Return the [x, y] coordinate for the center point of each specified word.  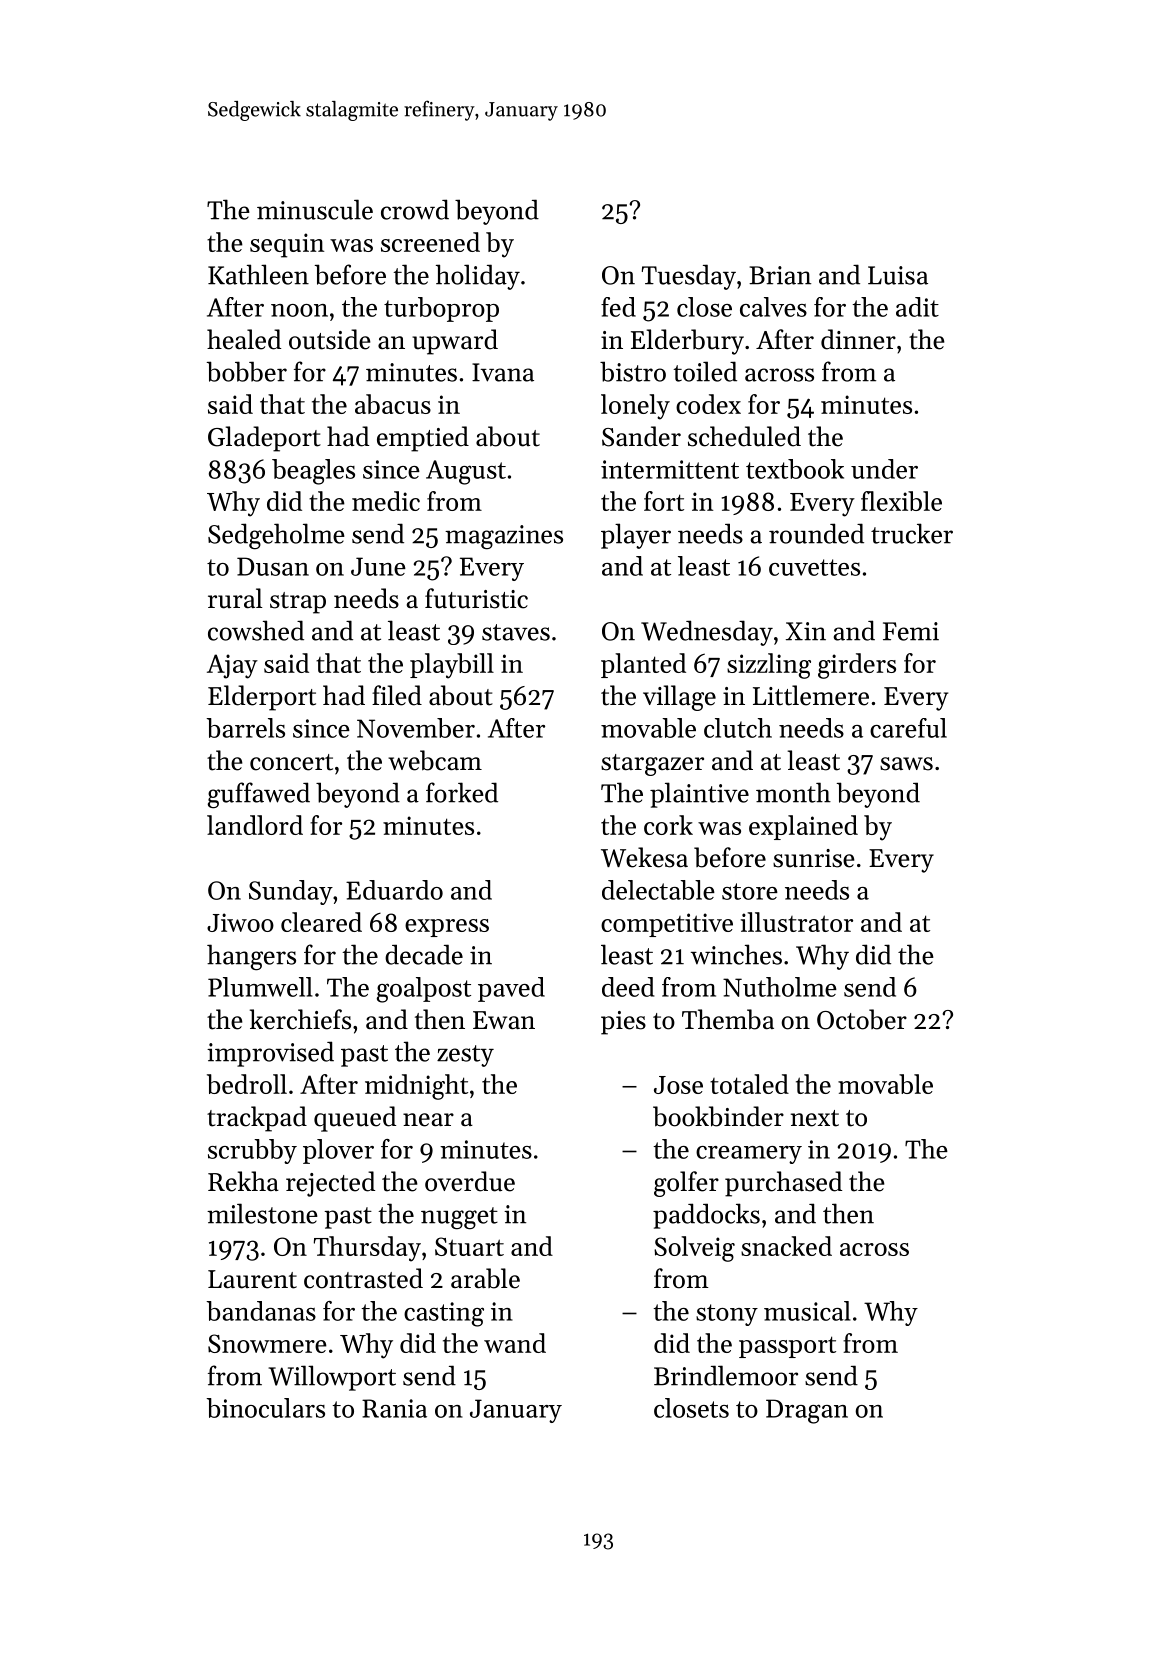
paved [511, 989]
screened [430, 242]
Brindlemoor [726, 1375]
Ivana [503, 372]
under [884, 469]
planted [643, 665]
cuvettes [814, 567]
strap [298, 603]
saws [906, 764]
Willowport [332, 1378]
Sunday [291, 892]
